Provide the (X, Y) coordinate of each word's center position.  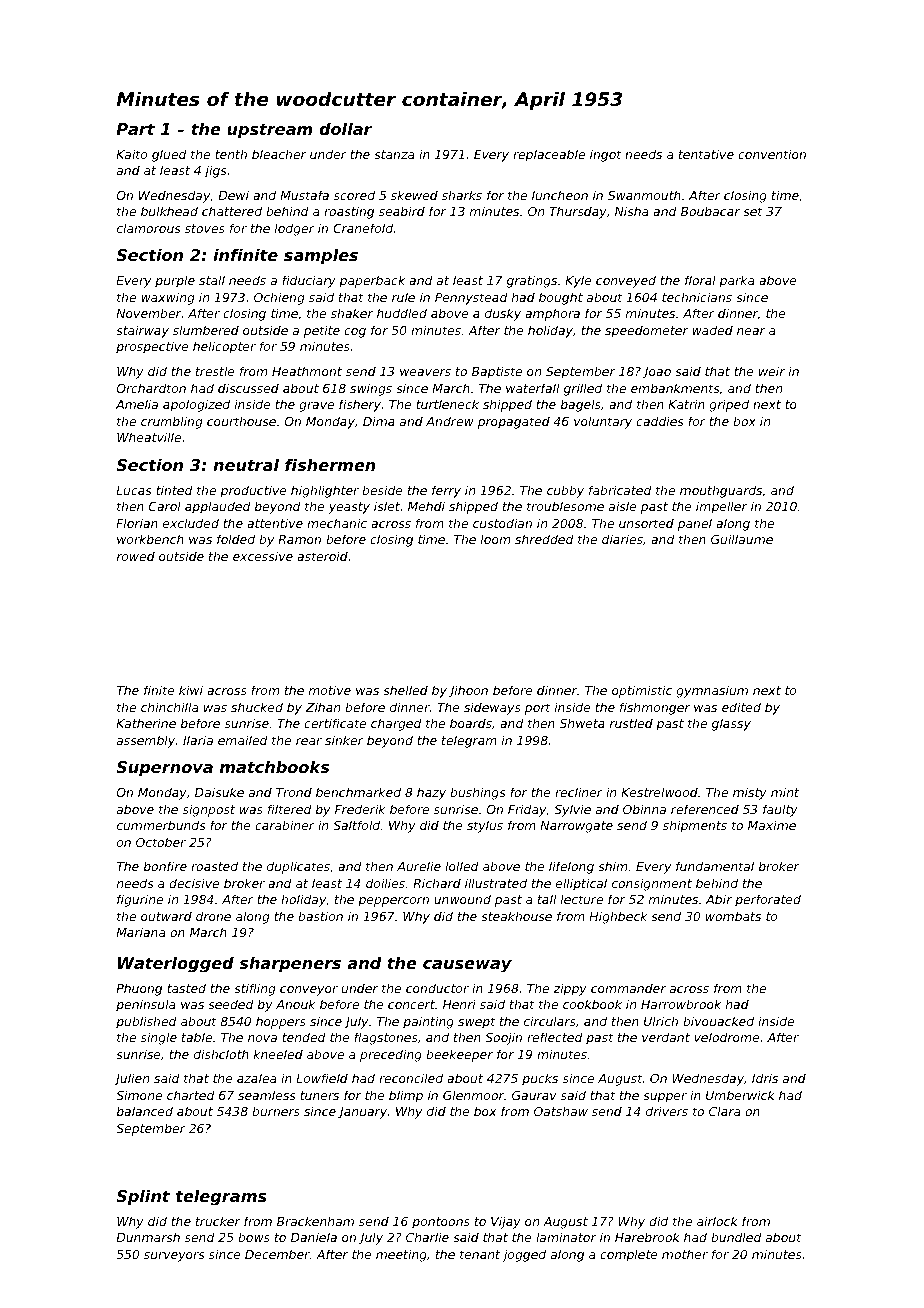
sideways (492, 708)
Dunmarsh (148, 1237)
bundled (736, 1237)
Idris (765, 1078)
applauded (218, 507)
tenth (231, 154)
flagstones (386, 1038)
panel (695, 524)
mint (785, 792)
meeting (401, 1255)
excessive (263, 556)
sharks (462, 195)
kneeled (278, 1054)
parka (736, 281)
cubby (565, 491)
